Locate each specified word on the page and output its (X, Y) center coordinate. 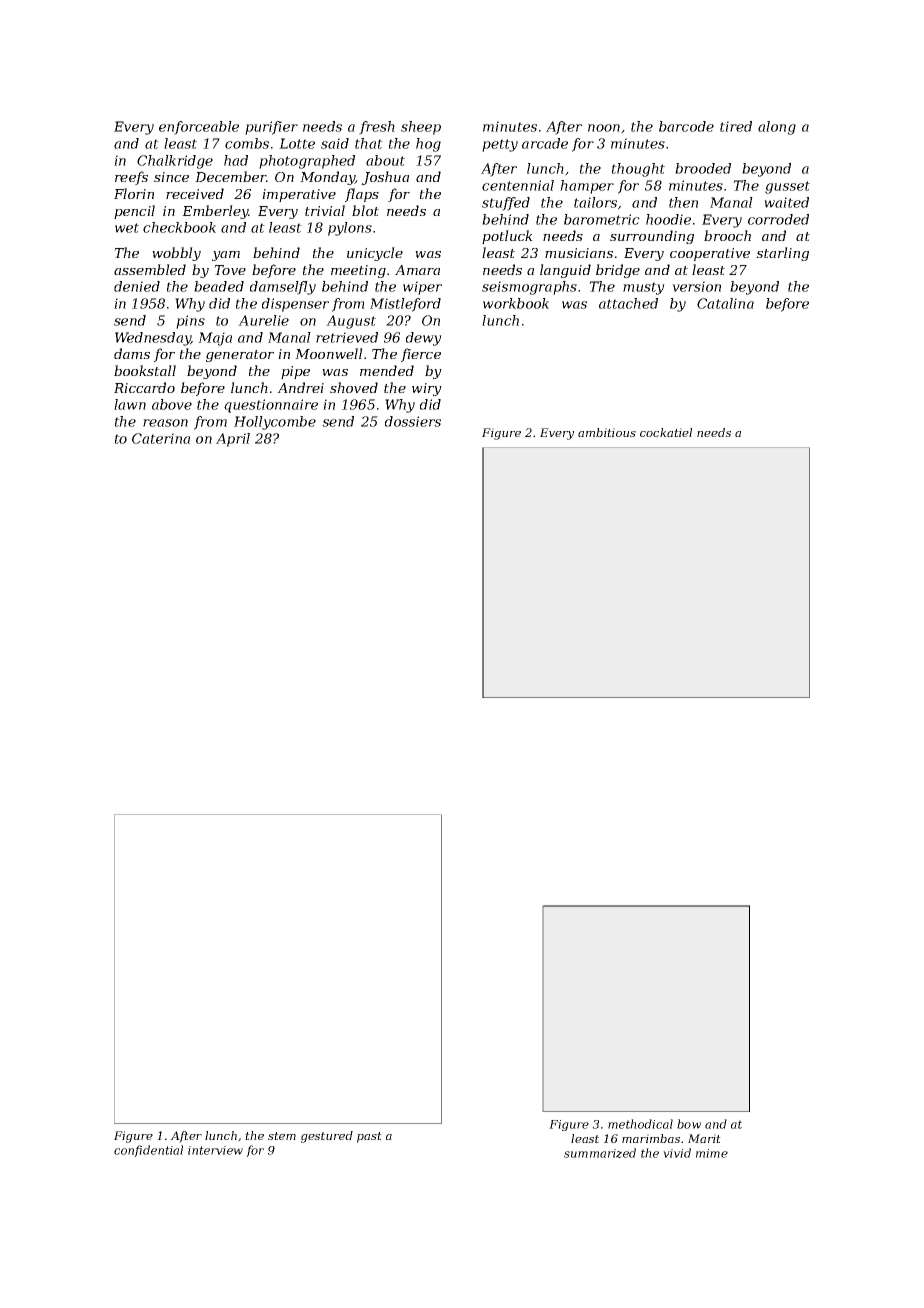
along (777, 128)
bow (689, 1124)
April (233, 440)
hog (428, 145)
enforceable (199, 128)
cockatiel (666, 432)
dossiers (413, 421)
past (369, 1137)
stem (282, 1136)
